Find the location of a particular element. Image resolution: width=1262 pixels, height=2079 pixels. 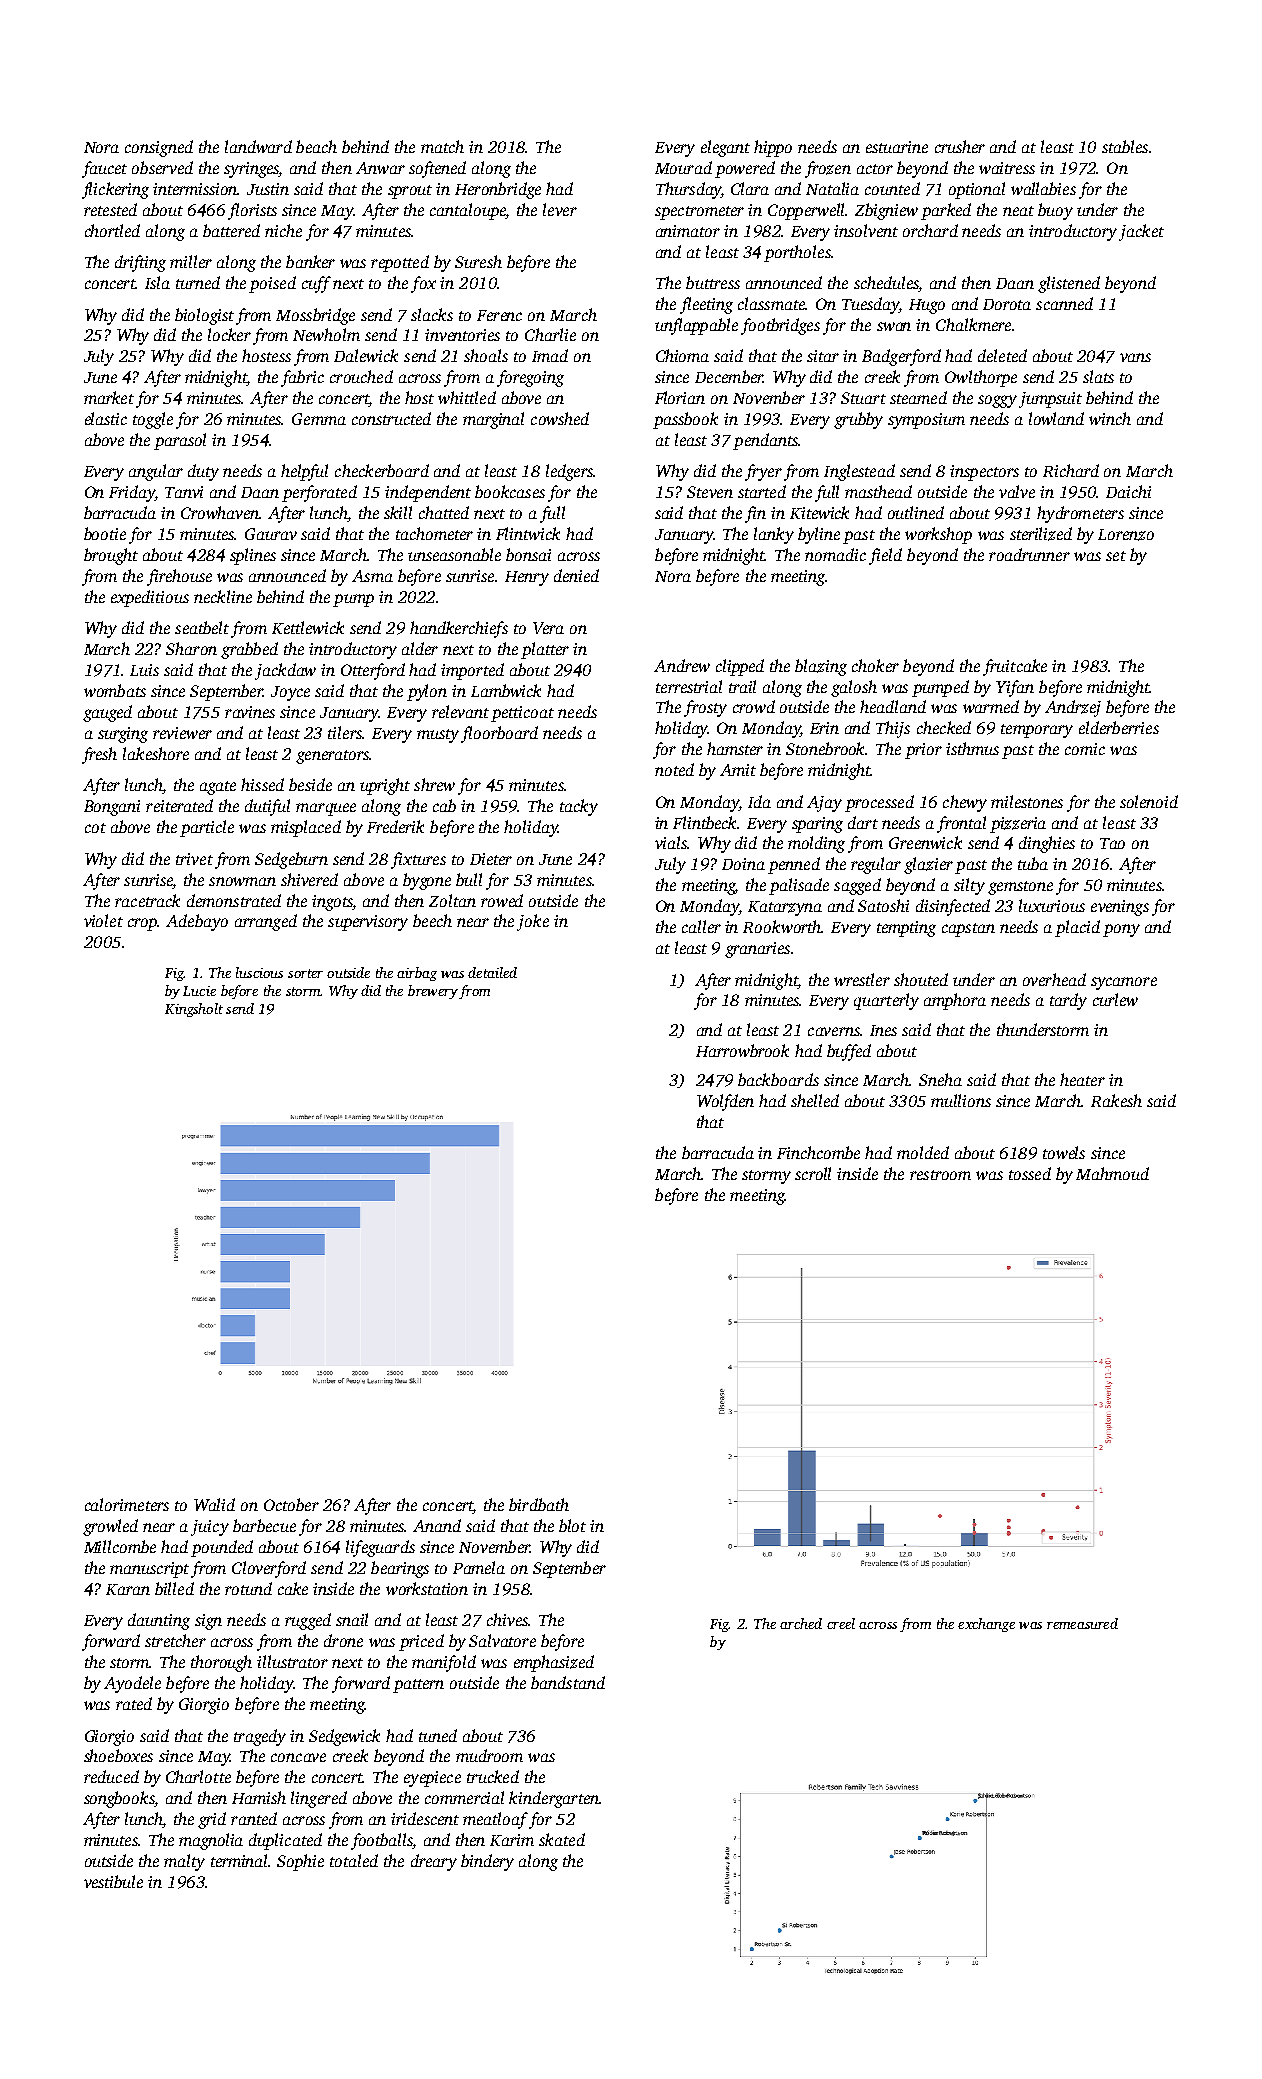

cot is located at coordinates (95, 828).
